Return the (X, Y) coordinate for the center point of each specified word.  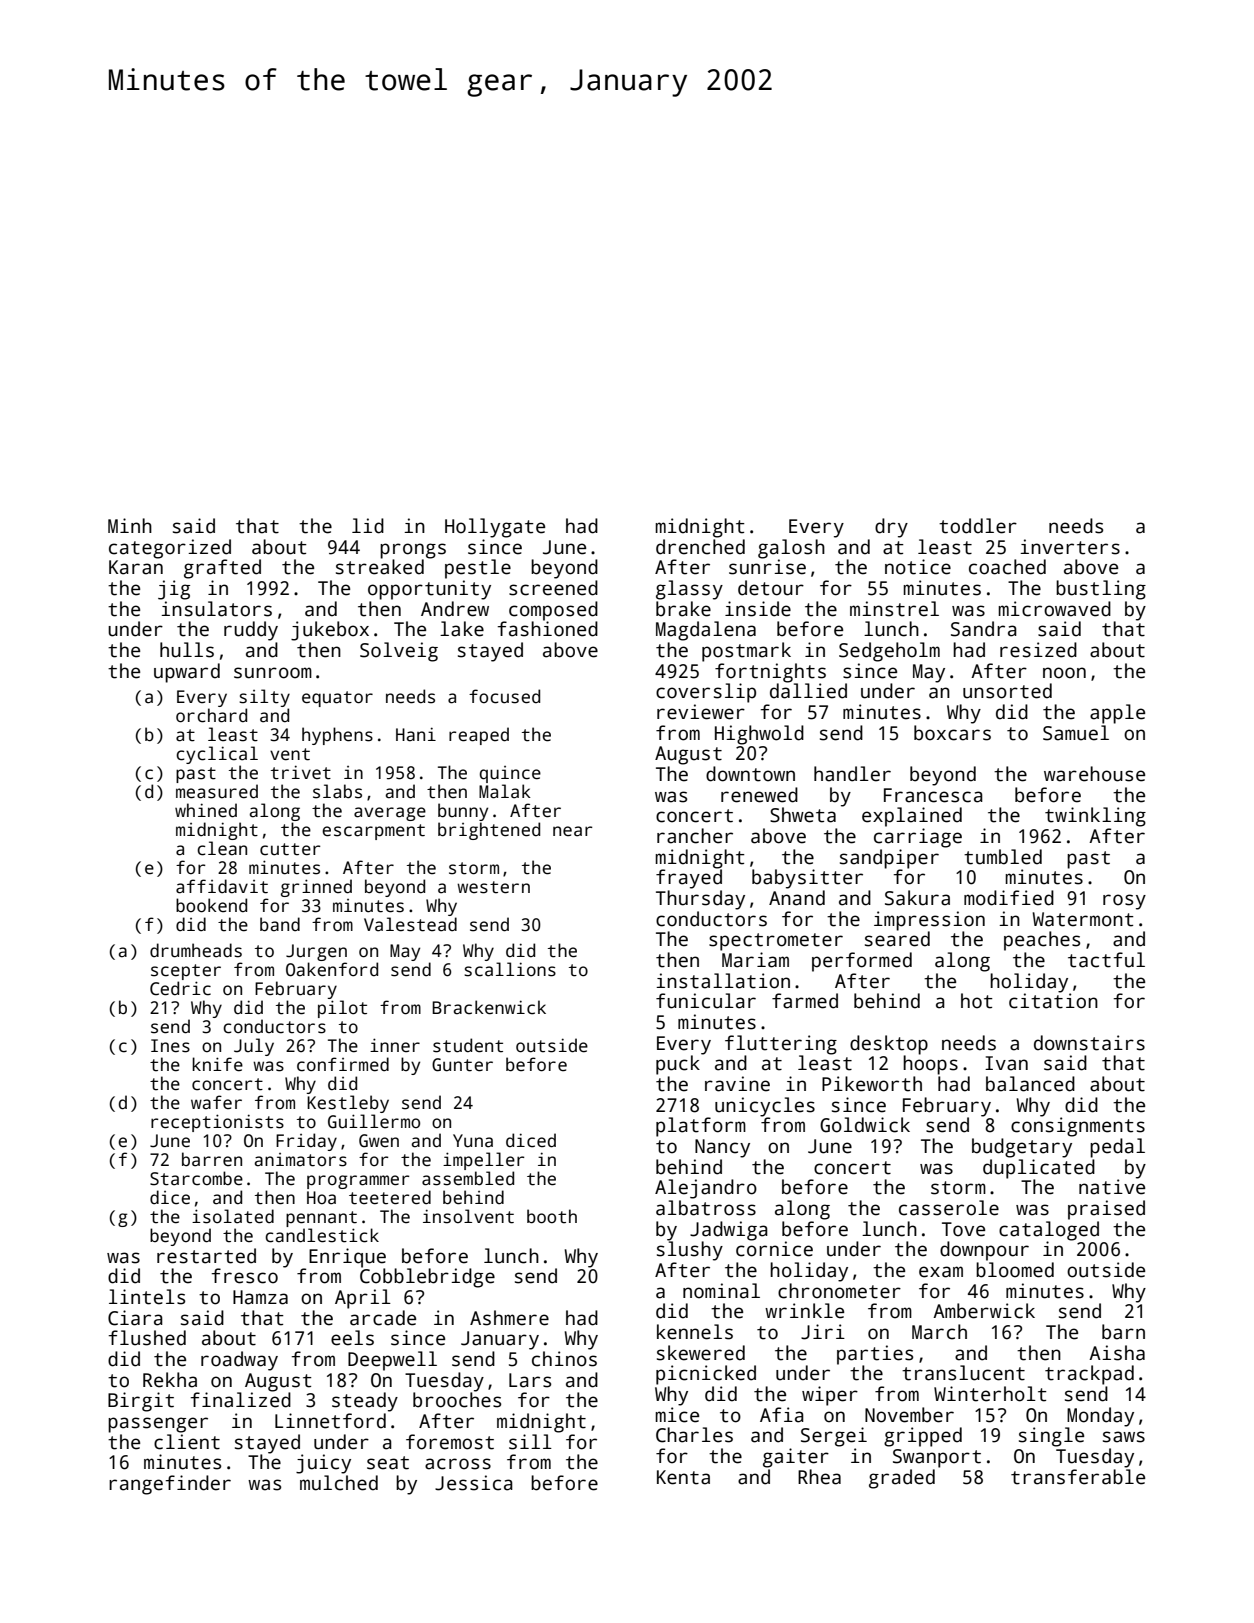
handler (852, 774)
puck (678, 1065)
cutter (290, 849)
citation (1053, 1001)
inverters (1070, 547)
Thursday (700, 900)
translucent (963, 1373)
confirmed (343, 1064)
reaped (479, 736)
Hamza (260, 1297)
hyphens (337, 736)
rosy (1124, 902)
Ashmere (509, 1318)
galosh (791, 549)
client (187, 1442)
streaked (380, 567)
